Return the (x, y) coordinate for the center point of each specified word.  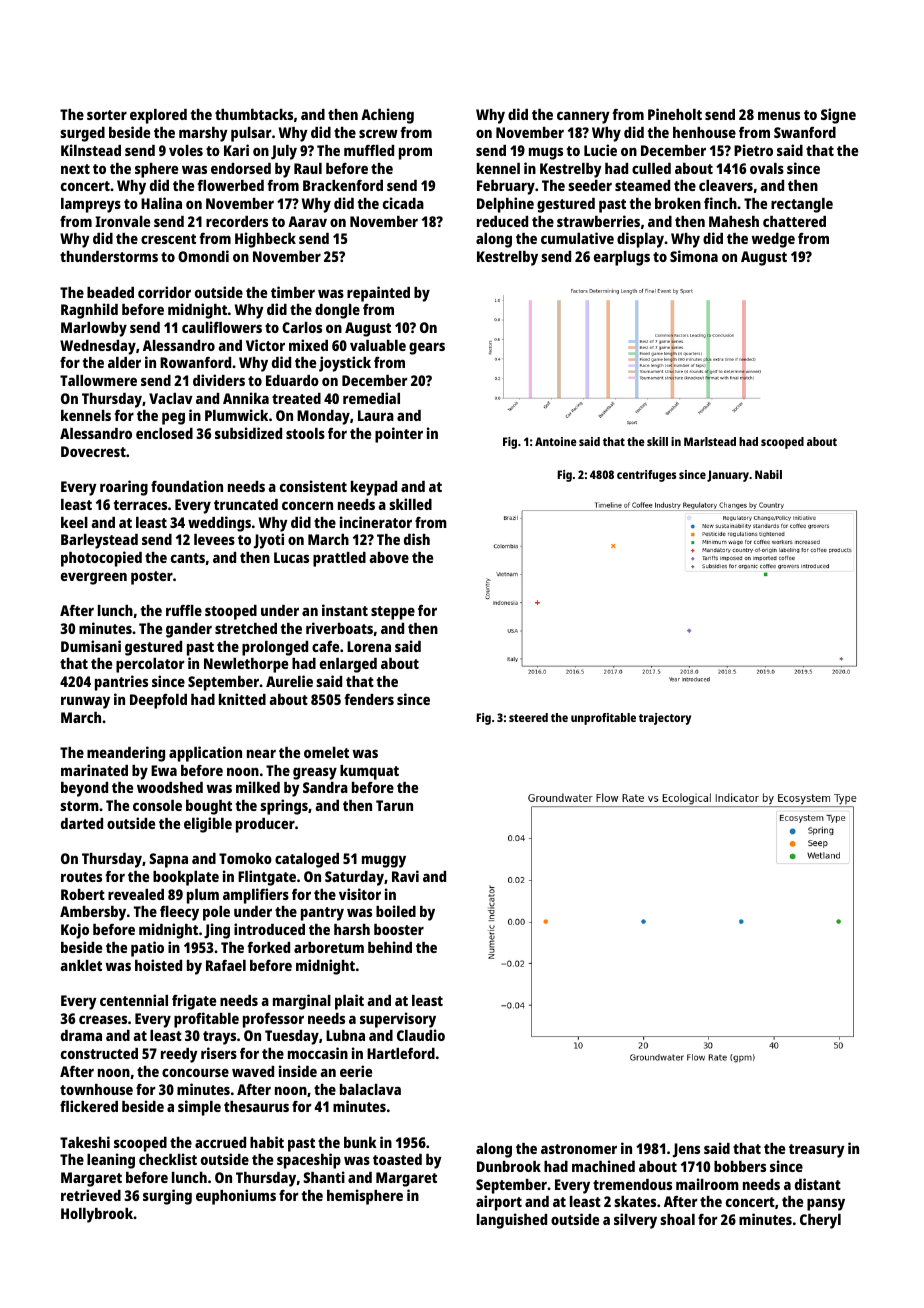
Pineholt (675, 114)
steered (528, 717)
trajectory (665, 719)
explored (158, 116)
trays (219, 1038)
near (261, 754)
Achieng (387, 116)
